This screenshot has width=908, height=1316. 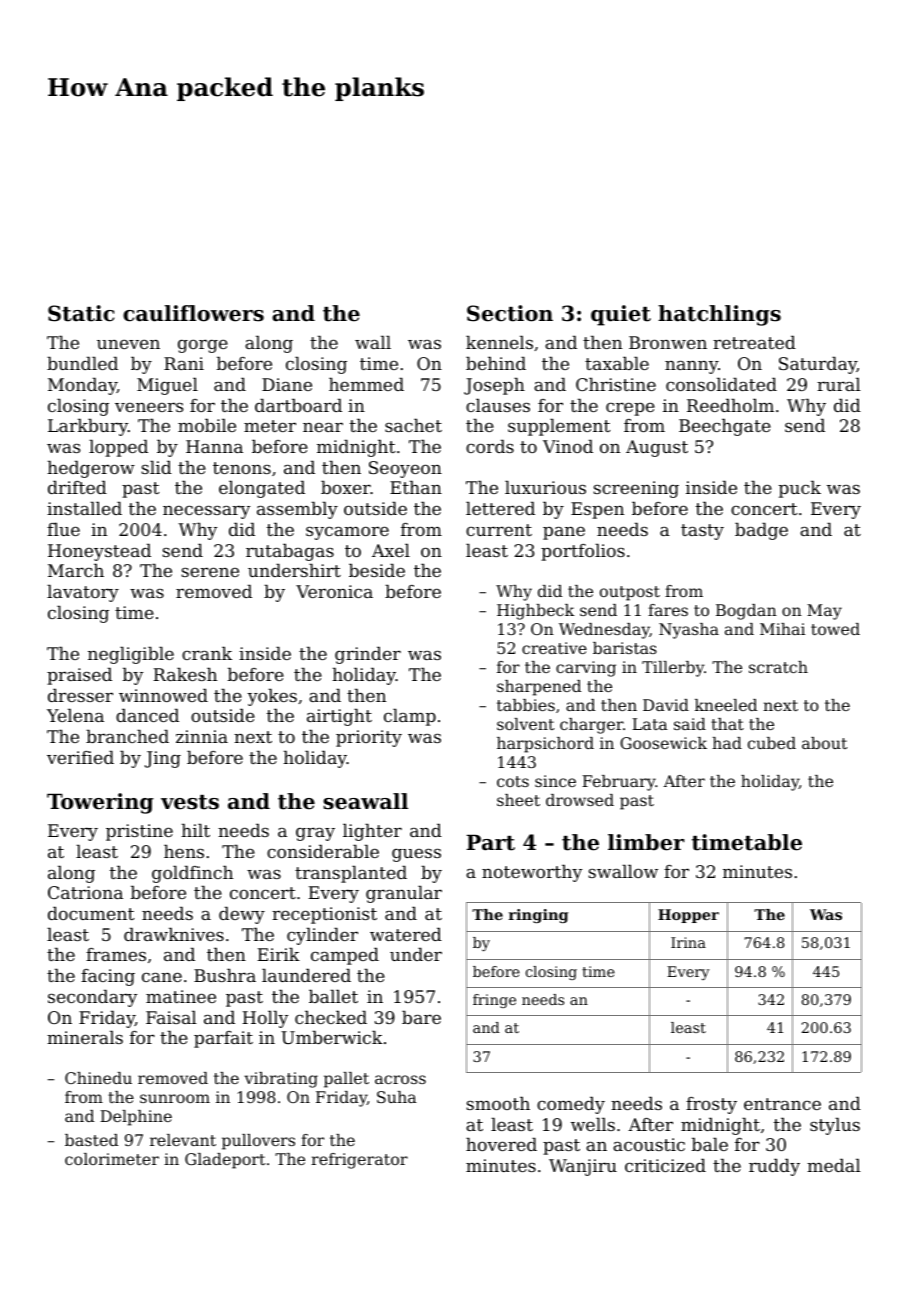 What do you see at coordinates (92, 998) in the screenshot?
I see `secondary` at bounding box center [92, 998].
